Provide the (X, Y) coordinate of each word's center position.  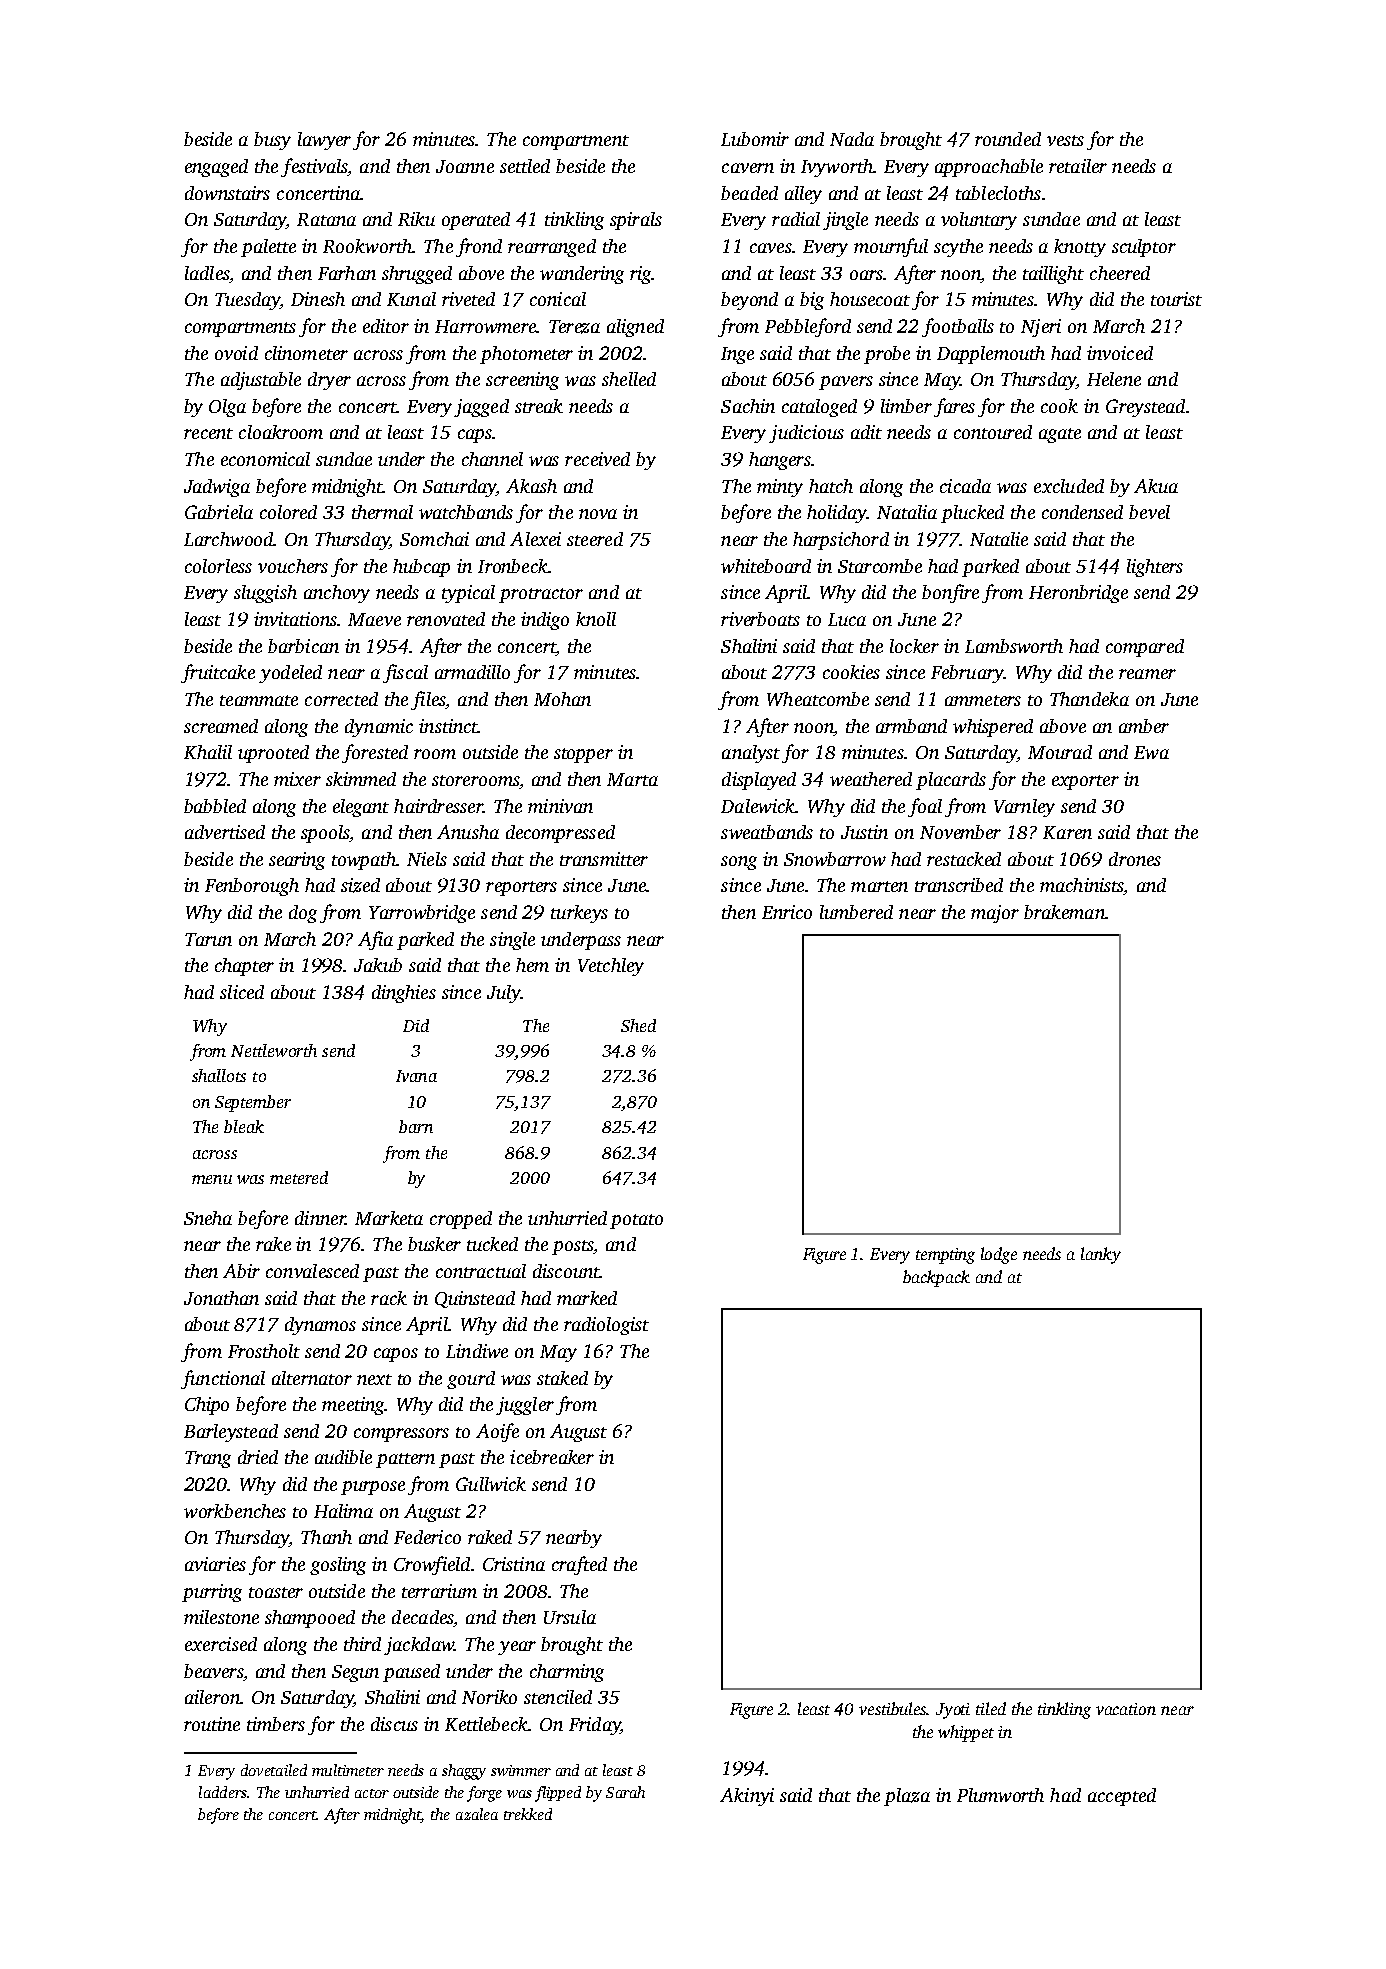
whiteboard (766, 566)
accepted (1122, 1797)
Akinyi (747, 1797)
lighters (1155, 568)
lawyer (324, 141)
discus (394, 1724)
